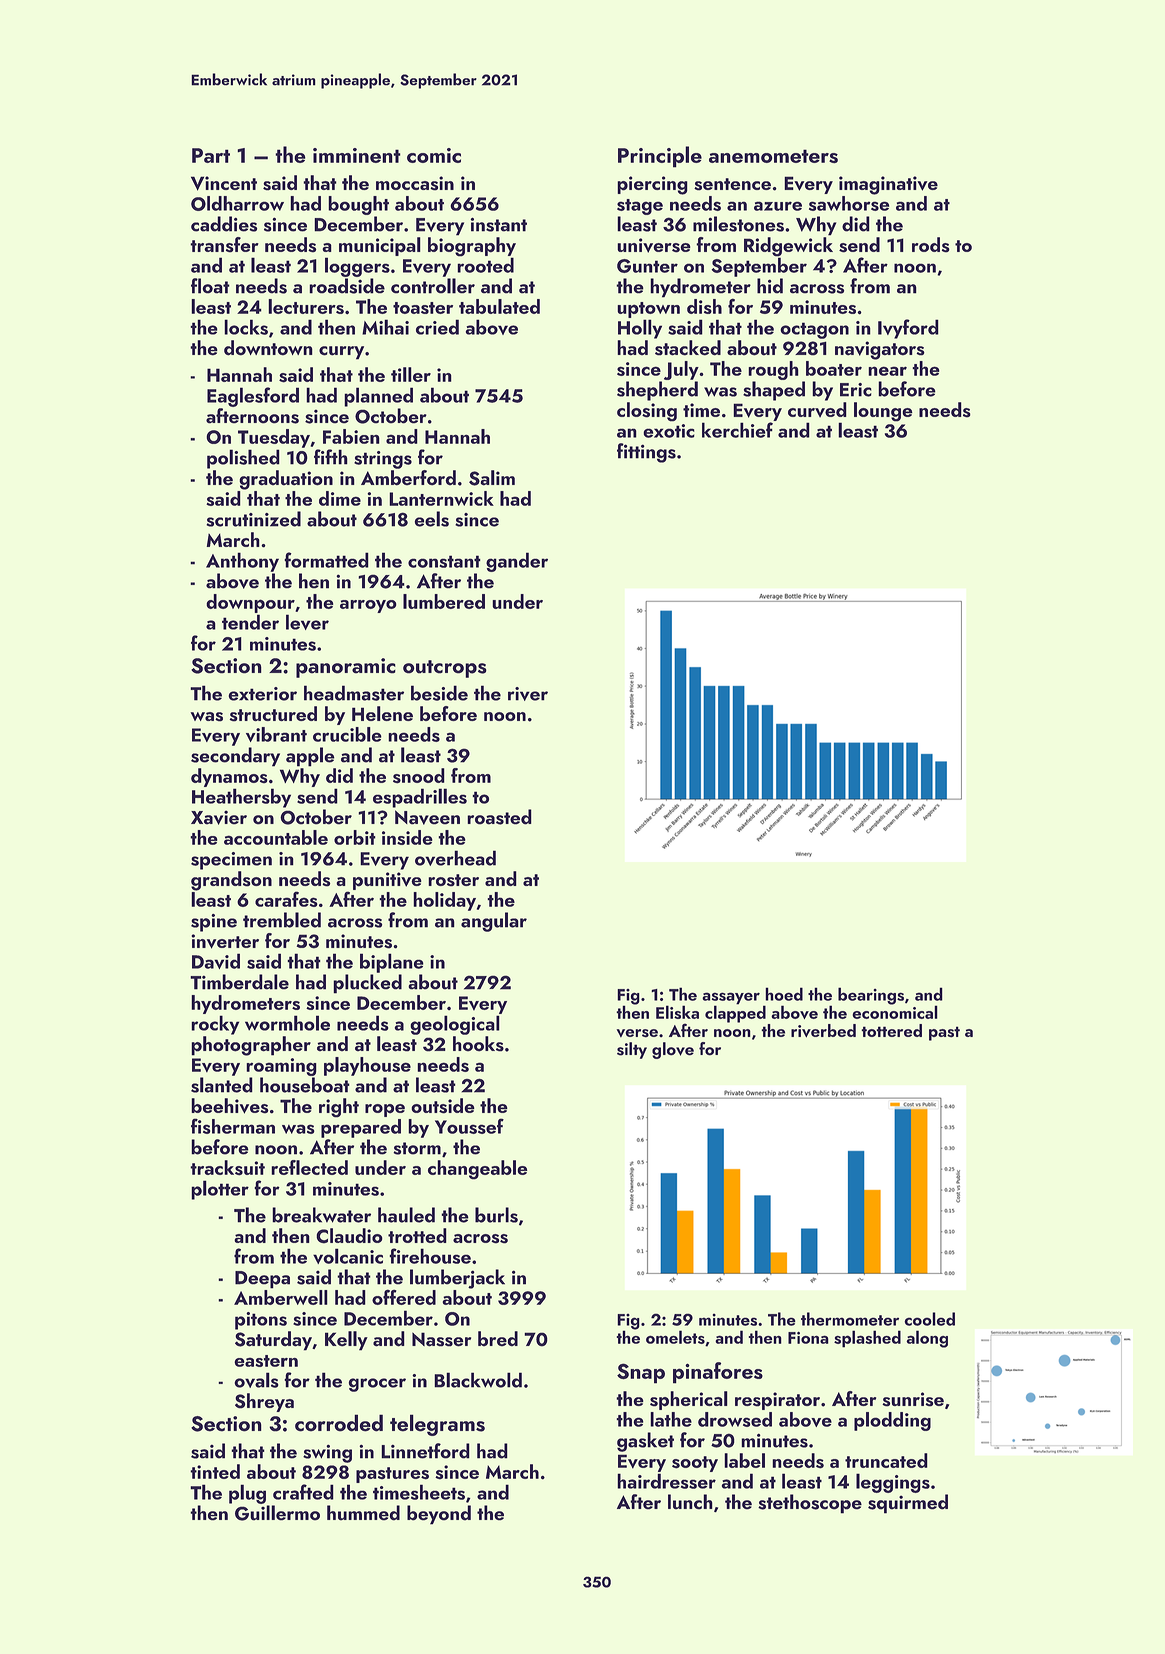 The image size is (1165, 1654). I want to click on comic, so click(434, 155).
